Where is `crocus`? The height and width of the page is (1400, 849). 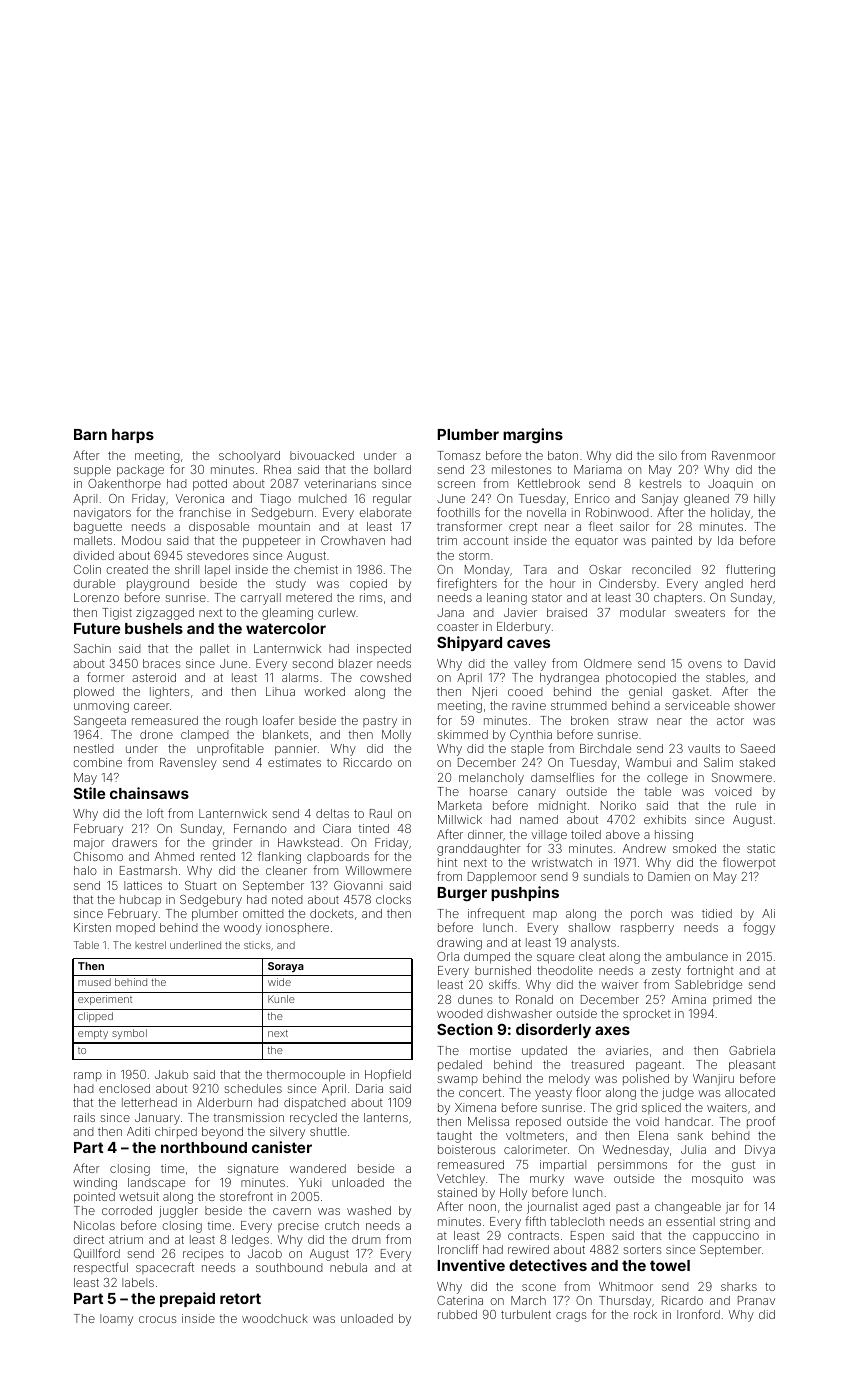 crocus is located at coordinates (157, 1319).
